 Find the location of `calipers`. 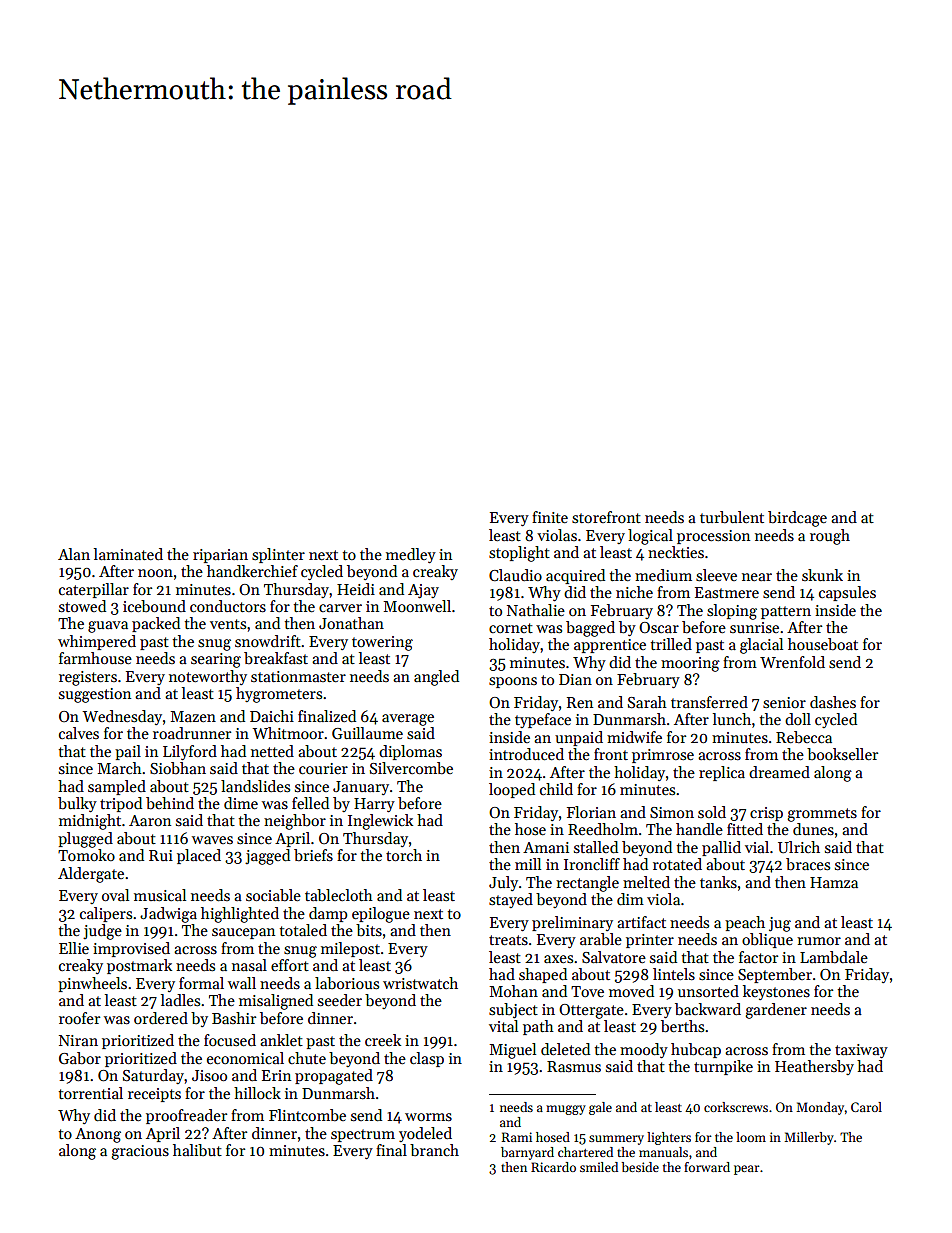

calipers is located at coordinates (106, 914).
